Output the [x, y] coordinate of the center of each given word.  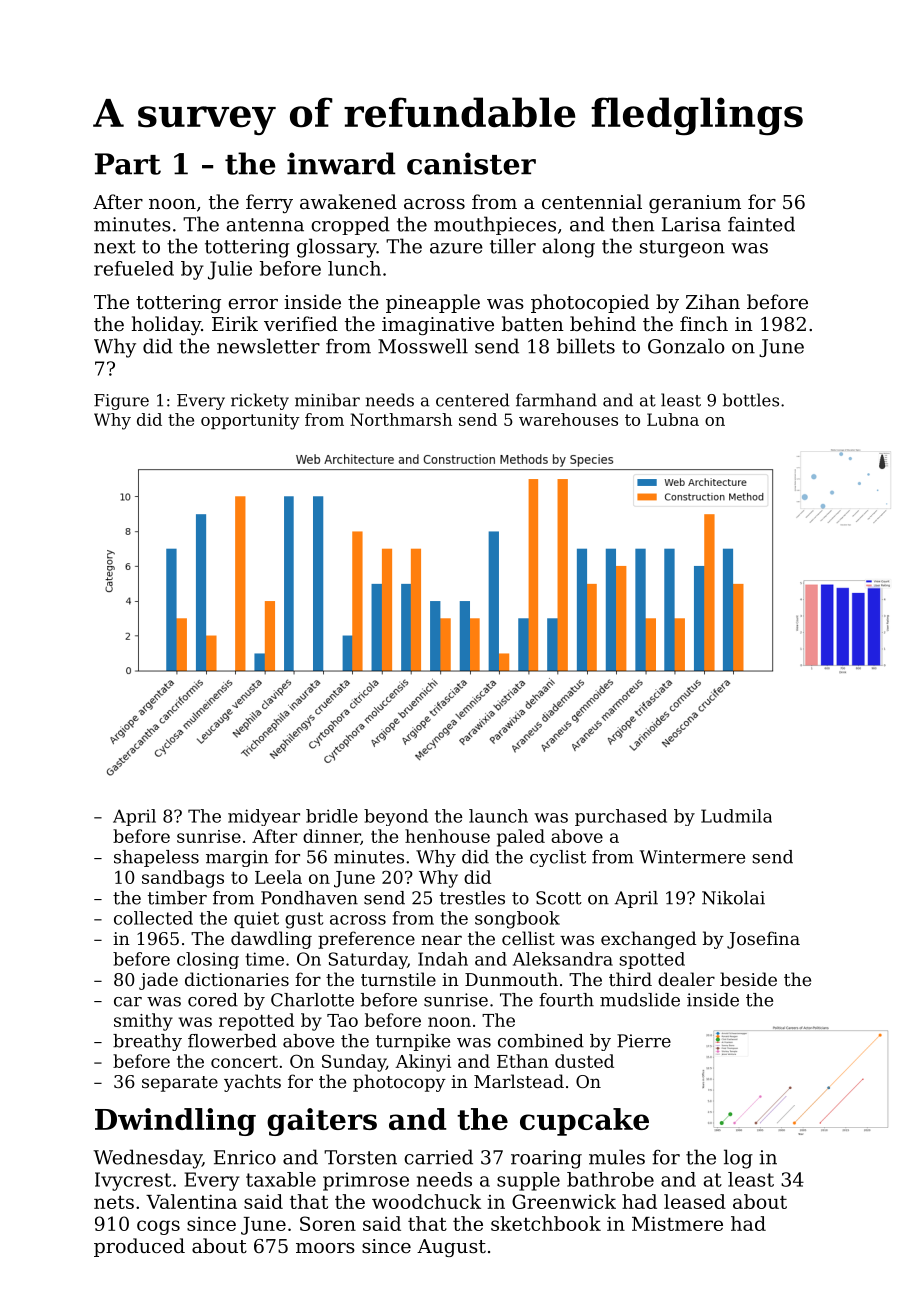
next [115, 247]
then [633, 224]
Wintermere [692, 857]
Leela [278, 877]
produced [139, 1247]
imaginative [438, 326]
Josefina [763, 940]
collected [153, 918]
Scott [559, 898]
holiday [166, 325]
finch [704, 323]
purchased [621, 817]
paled [521, 838]
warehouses [568, 419]
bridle [332, 816]
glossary [337, 248]
